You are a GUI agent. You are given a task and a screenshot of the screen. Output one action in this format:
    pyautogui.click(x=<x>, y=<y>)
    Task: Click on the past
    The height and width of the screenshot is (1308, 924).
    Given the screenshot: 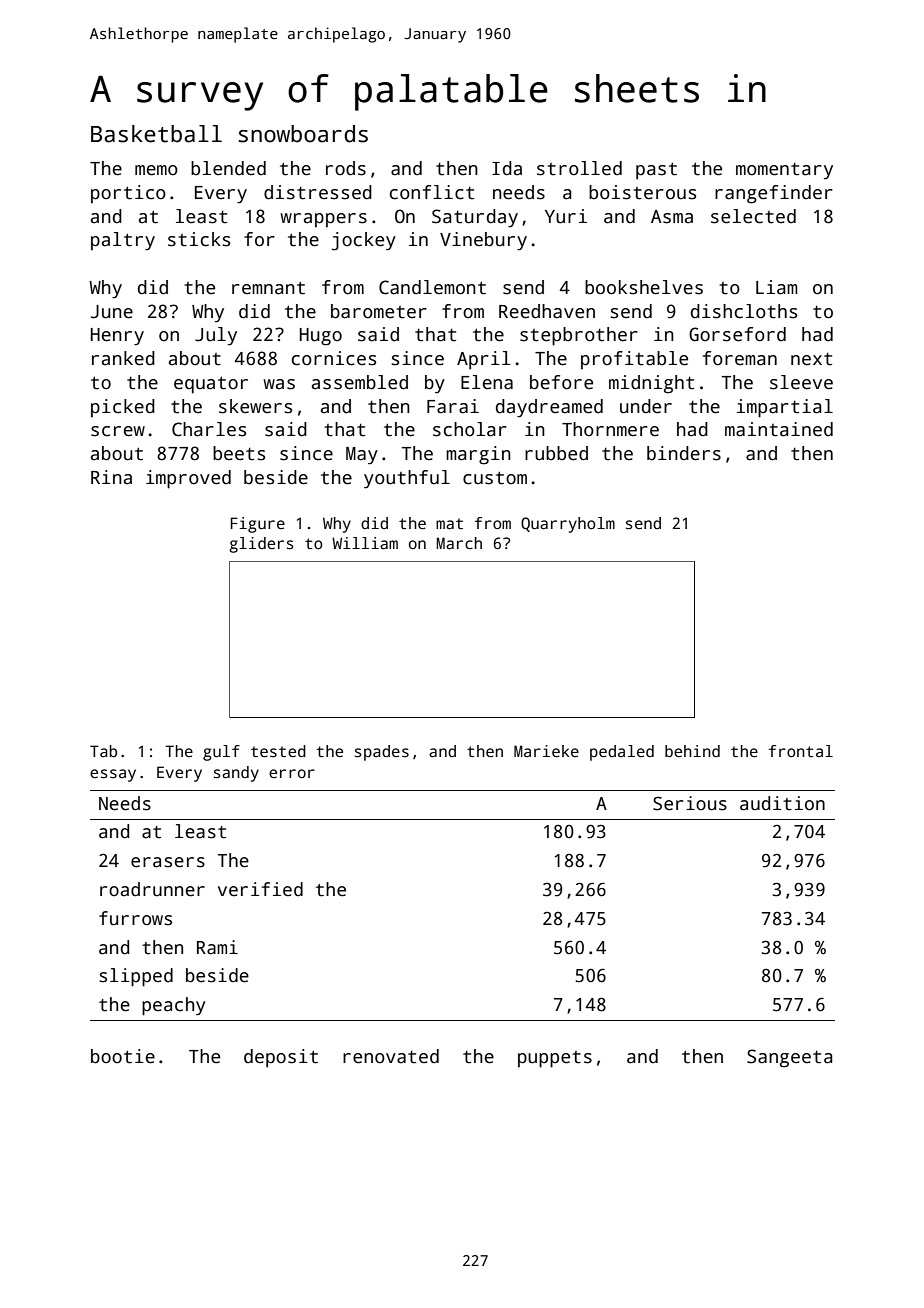 What is the action you would take?
    pyautogui.click(x=656, y=171)
